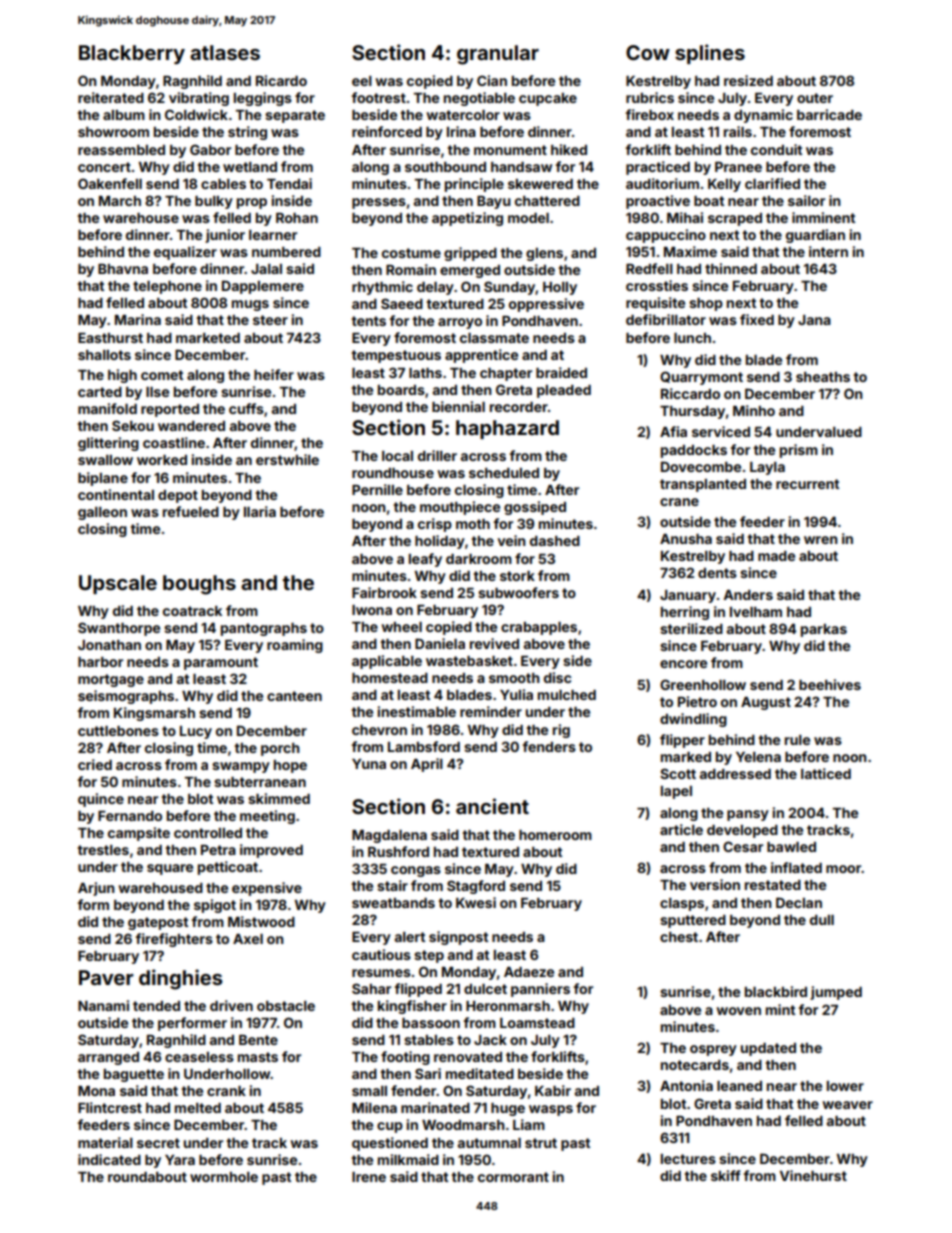  I want to click on Ricardo, so click(281, 80).
